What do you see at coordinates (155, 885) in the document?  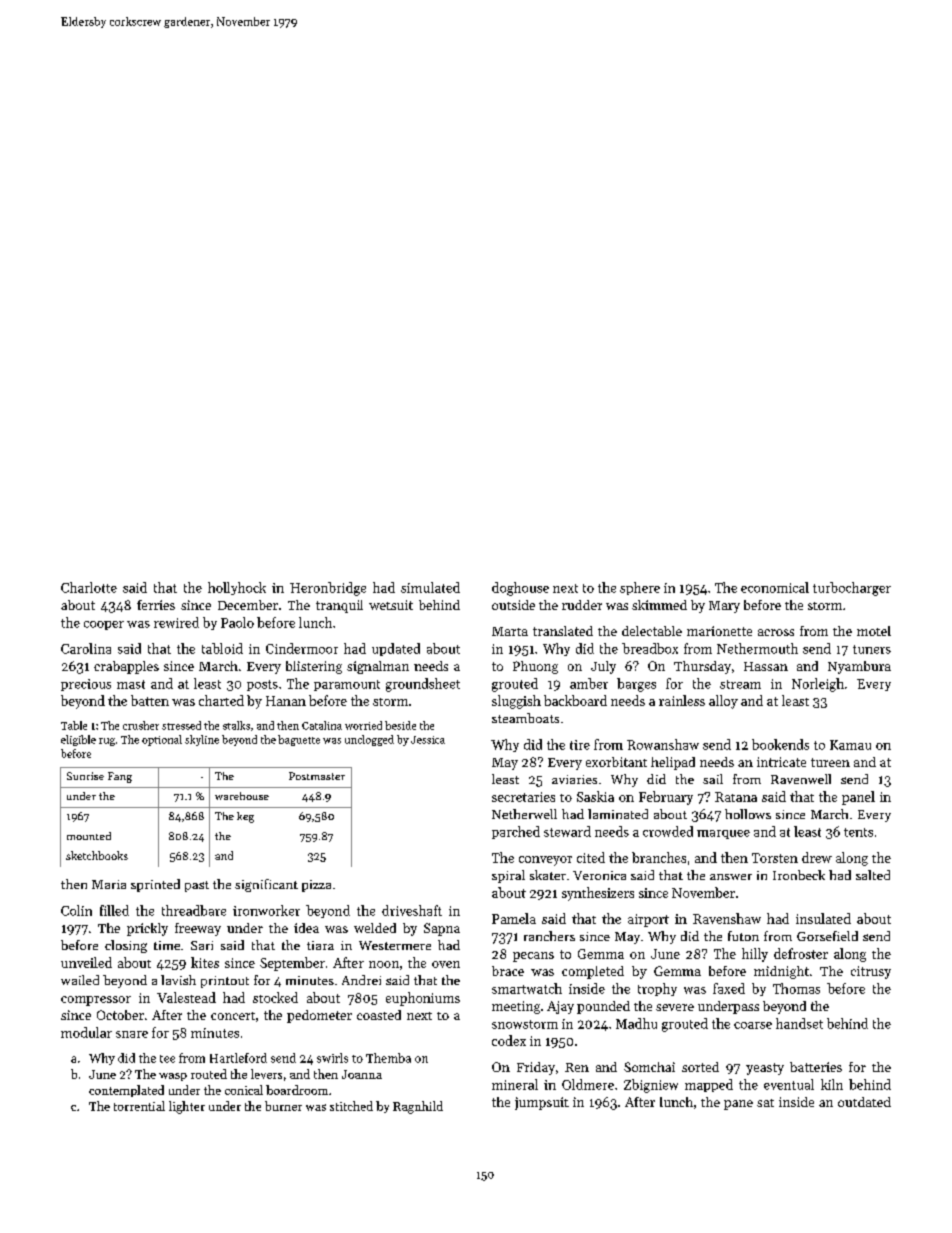 I see `sprinted` at bounding box center [155, 885].
